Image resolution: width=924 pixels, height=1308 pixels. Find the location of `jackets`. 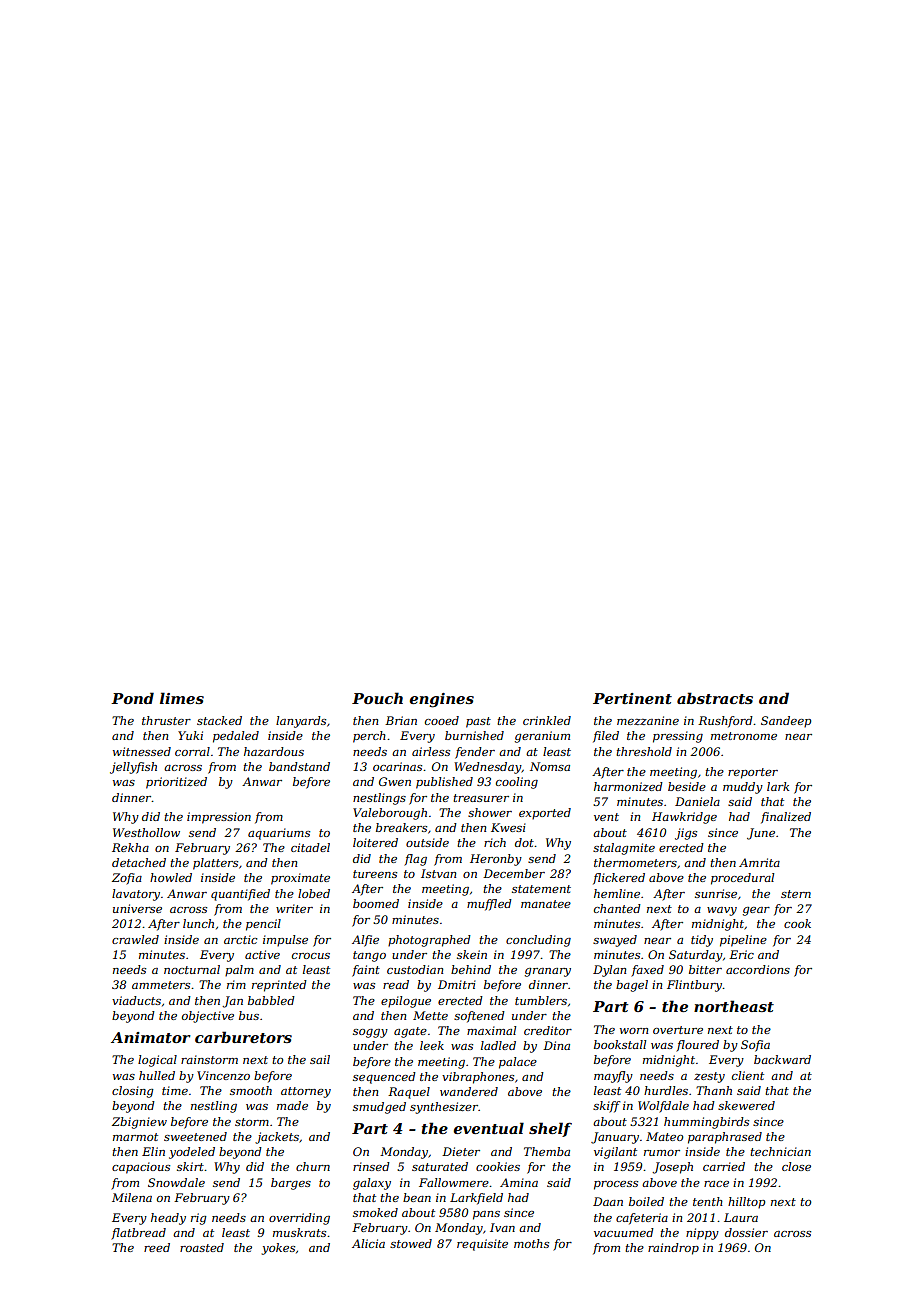

jackets is located at coordinates (277, 1138).
